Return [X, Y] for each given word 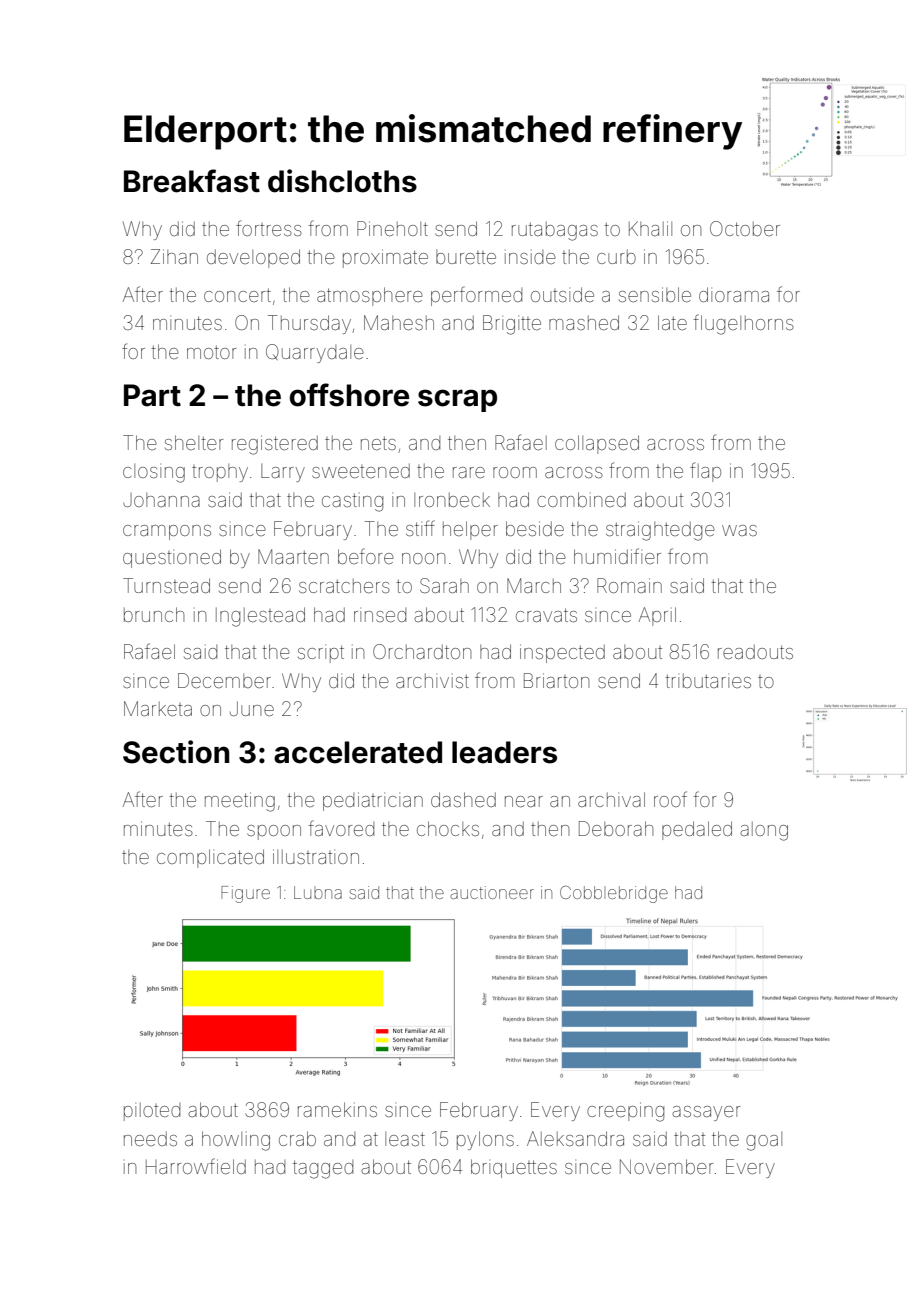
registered [275, 445]
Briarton [556, 680]
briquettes [514, 1168]
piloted [152, 1112]
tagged [323, 1169]
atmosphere [370, 296]
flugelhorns [743, 324]
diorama [734, 294]
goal [764, 1141]
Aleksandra [575, 1138]
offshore [349, 395]
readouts [755, 651]
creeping [625, 1112]
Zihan [174, 256]
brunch [154, 614]
